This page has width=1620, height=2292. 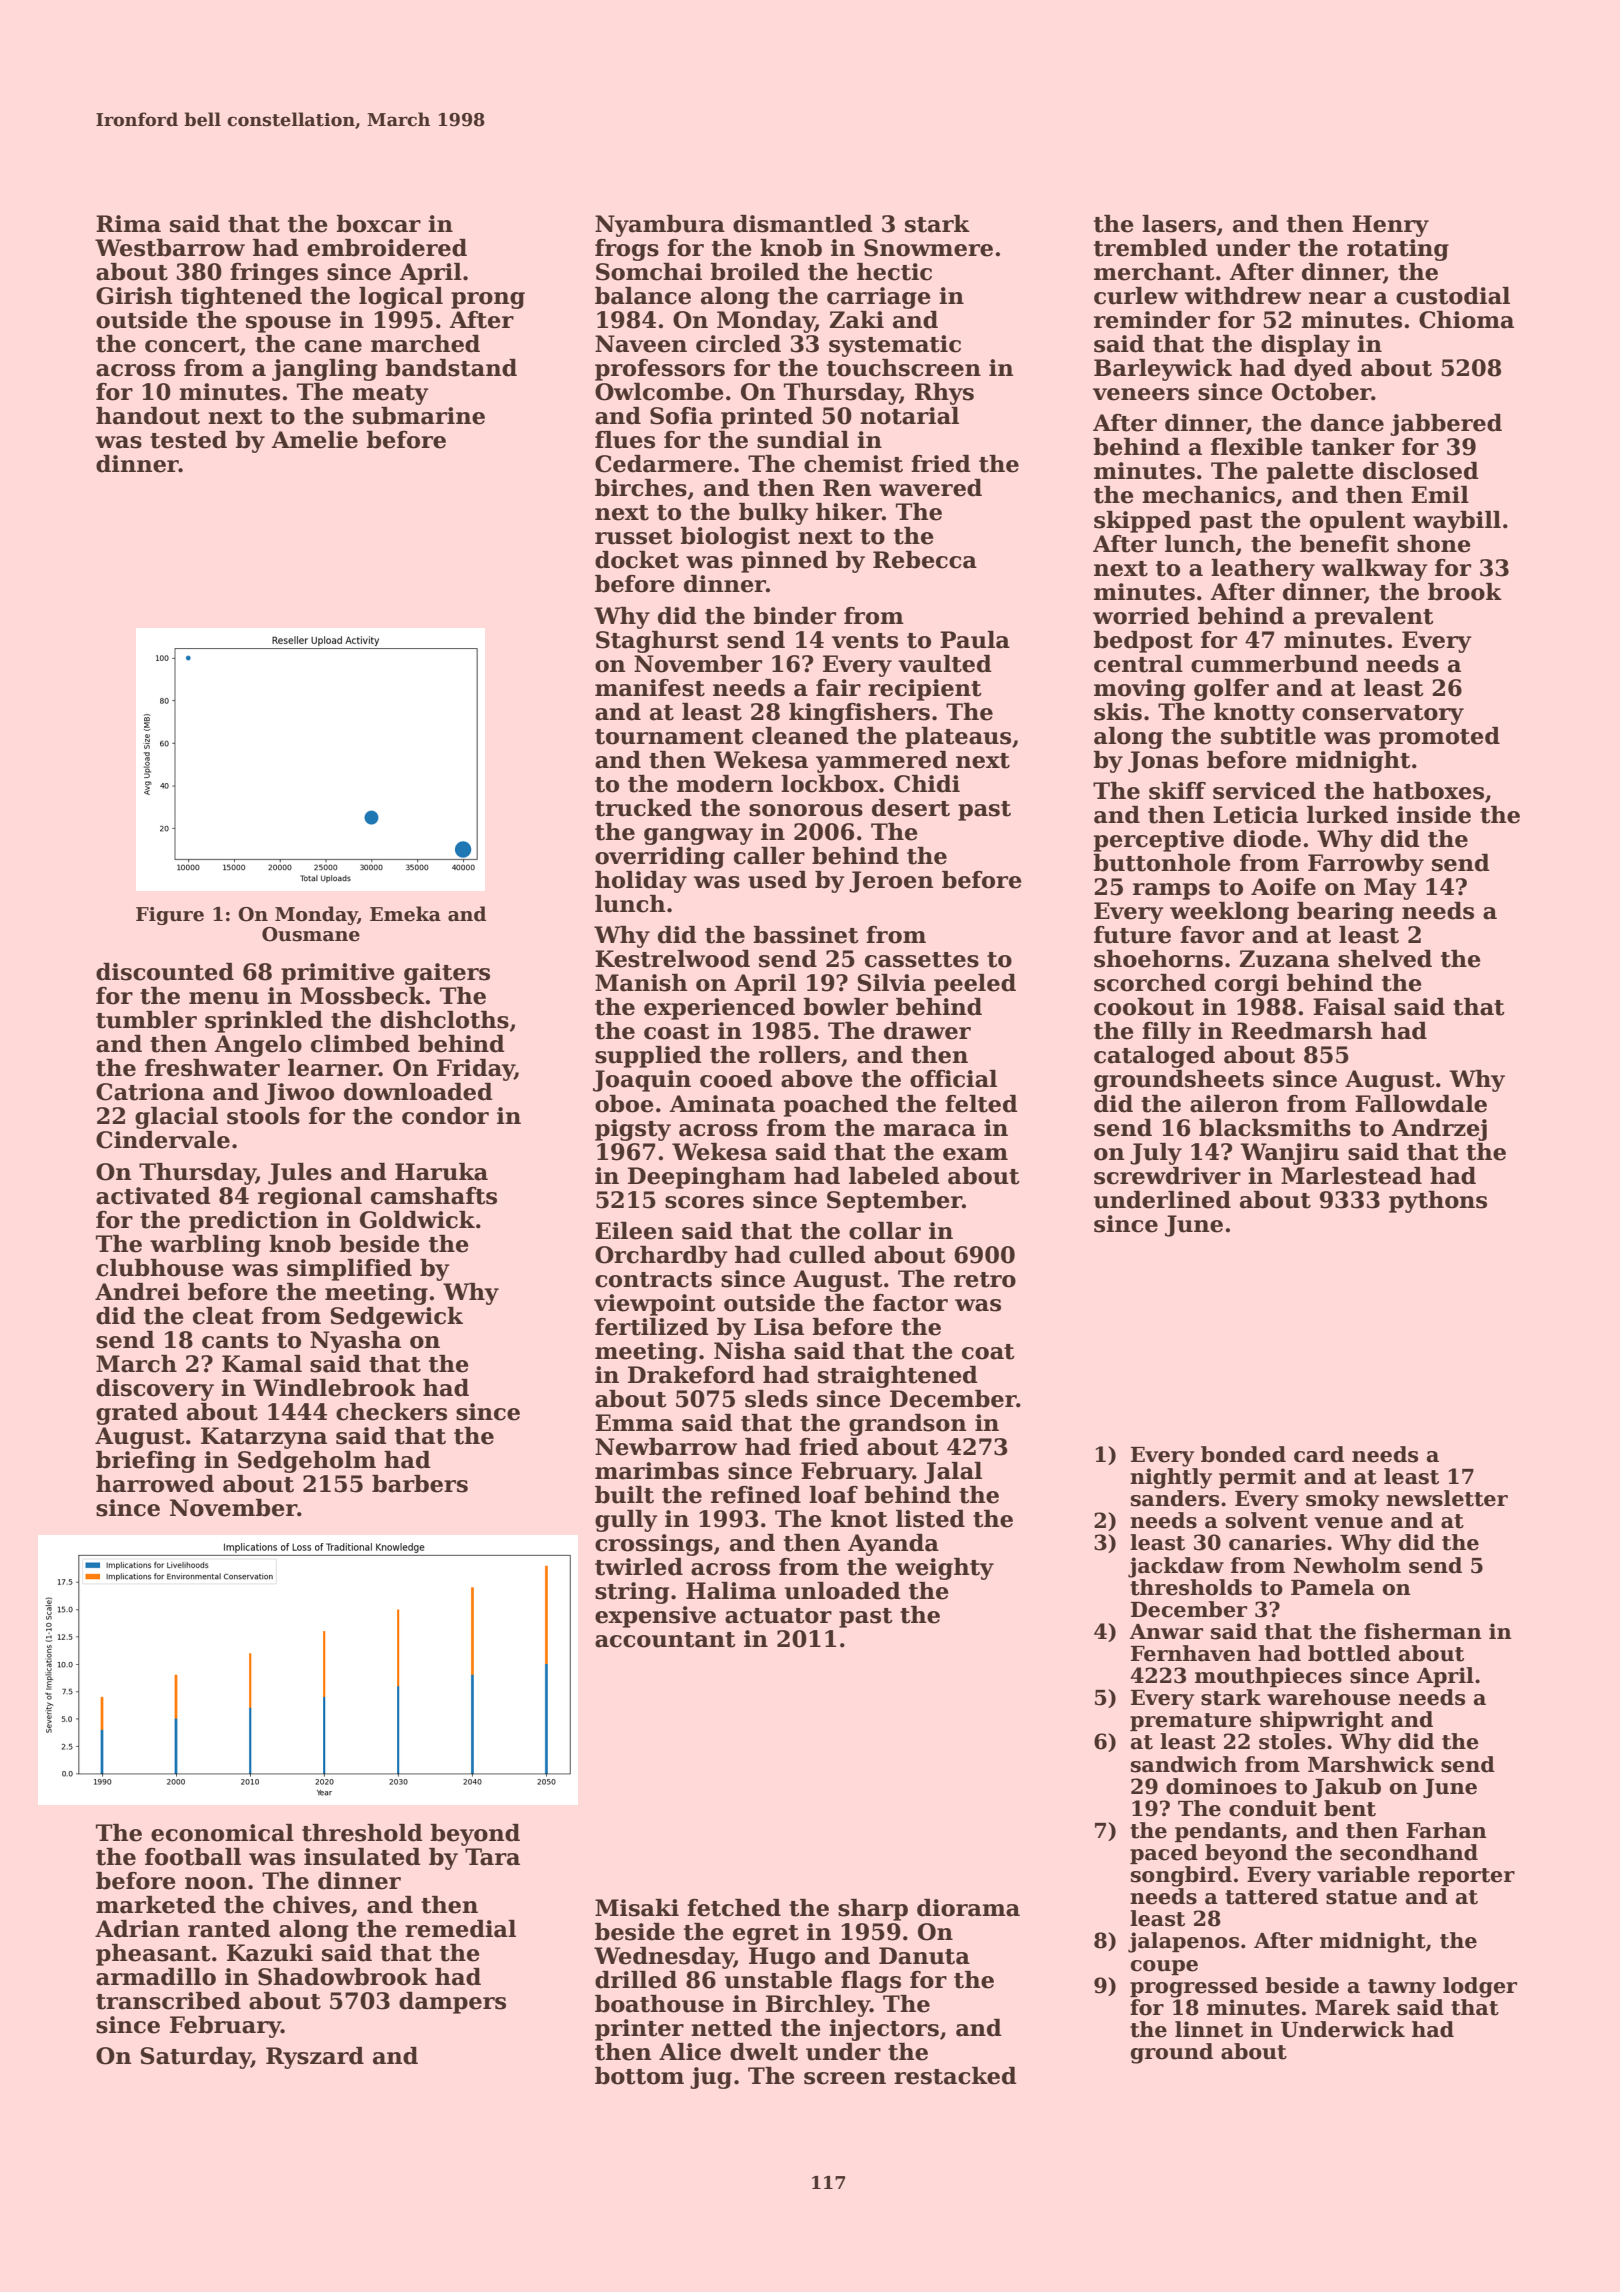 What do you see at coordinates (650, 688) in the page?
I see `manifest` at bounding box center [650, 688].
